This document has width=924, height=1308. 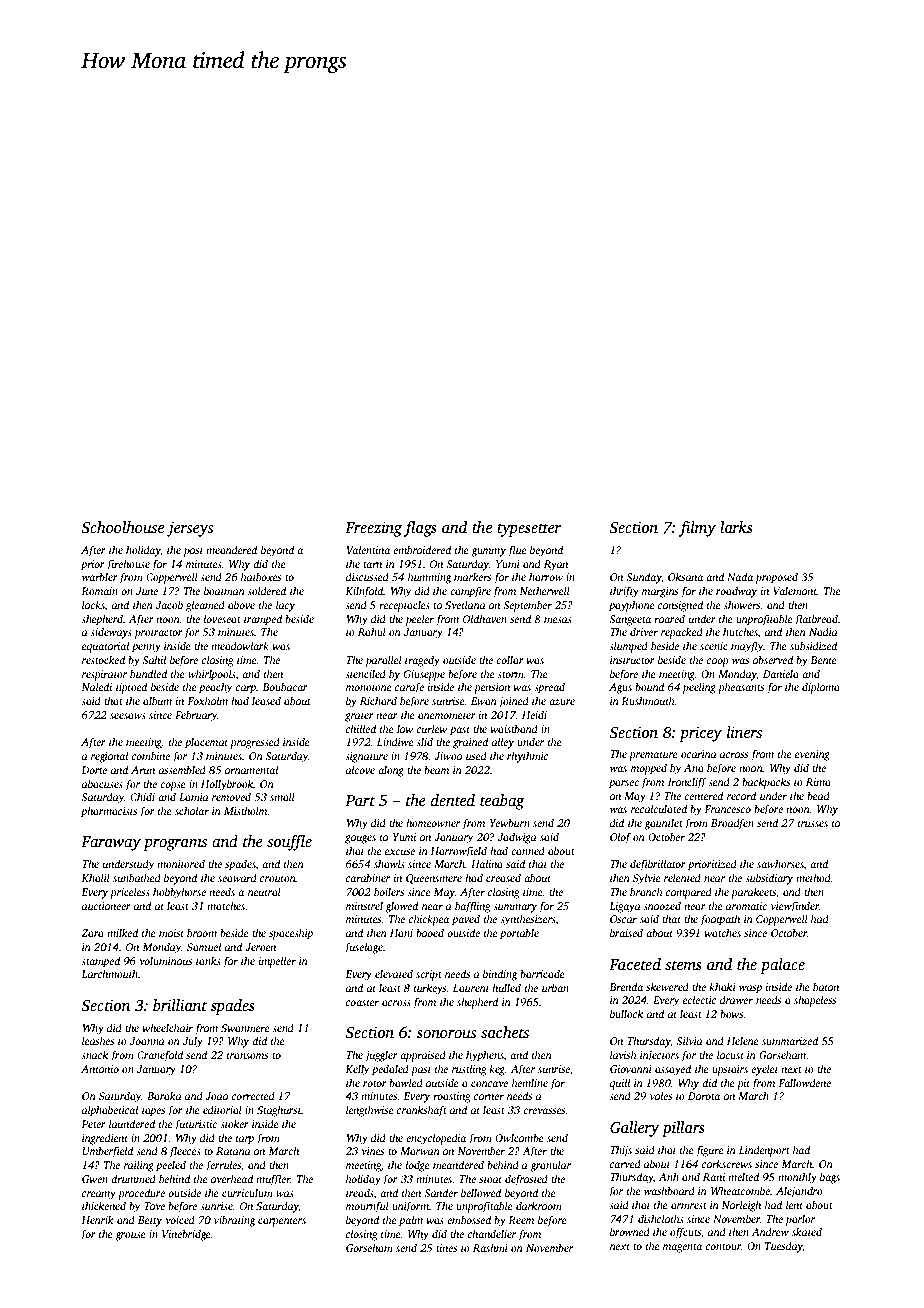 I want to click on larks, so click(x=736, y=527).
